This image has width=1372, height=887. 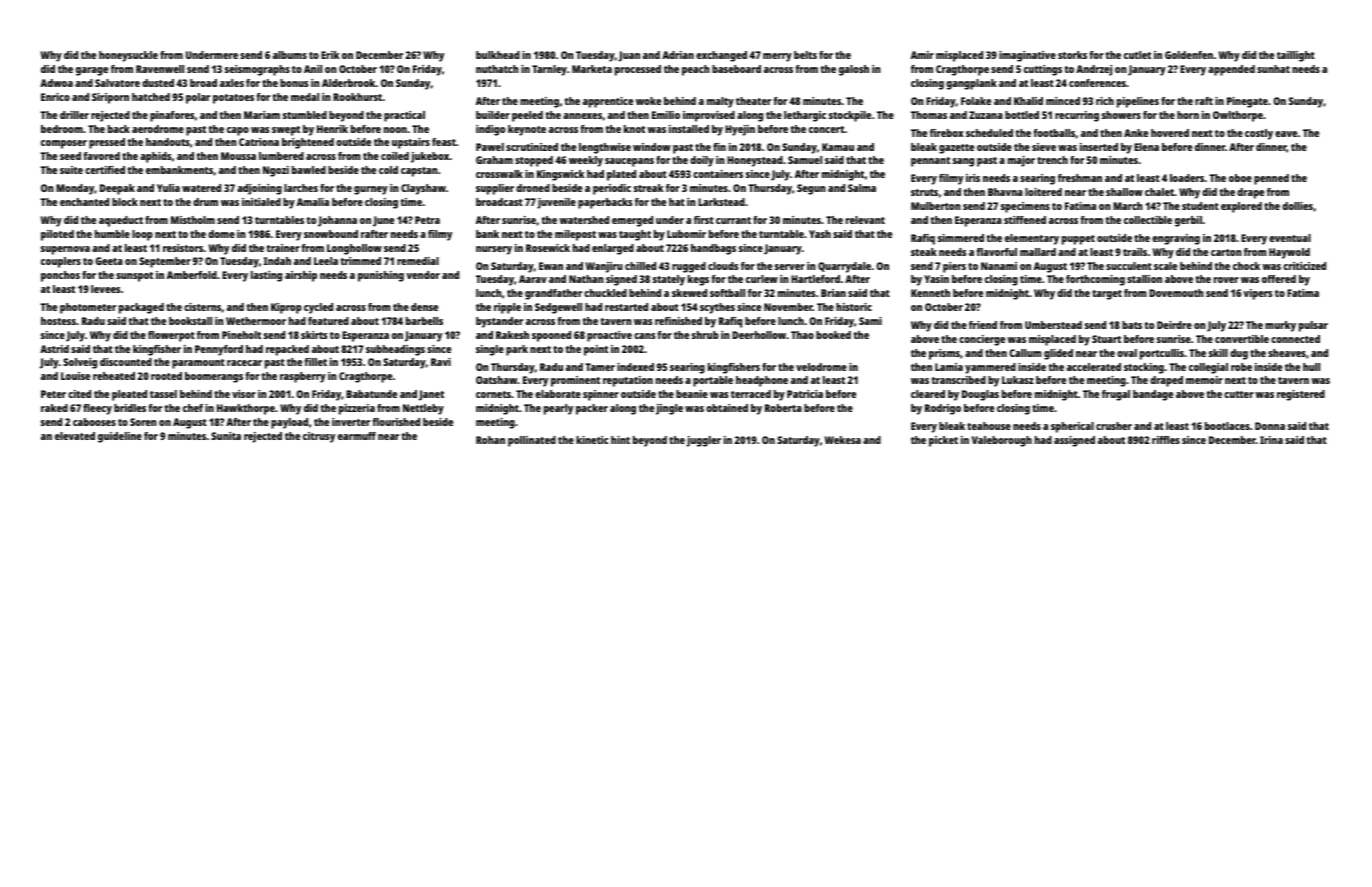 I want to click on adjoining, so click(x=259, y=189).
